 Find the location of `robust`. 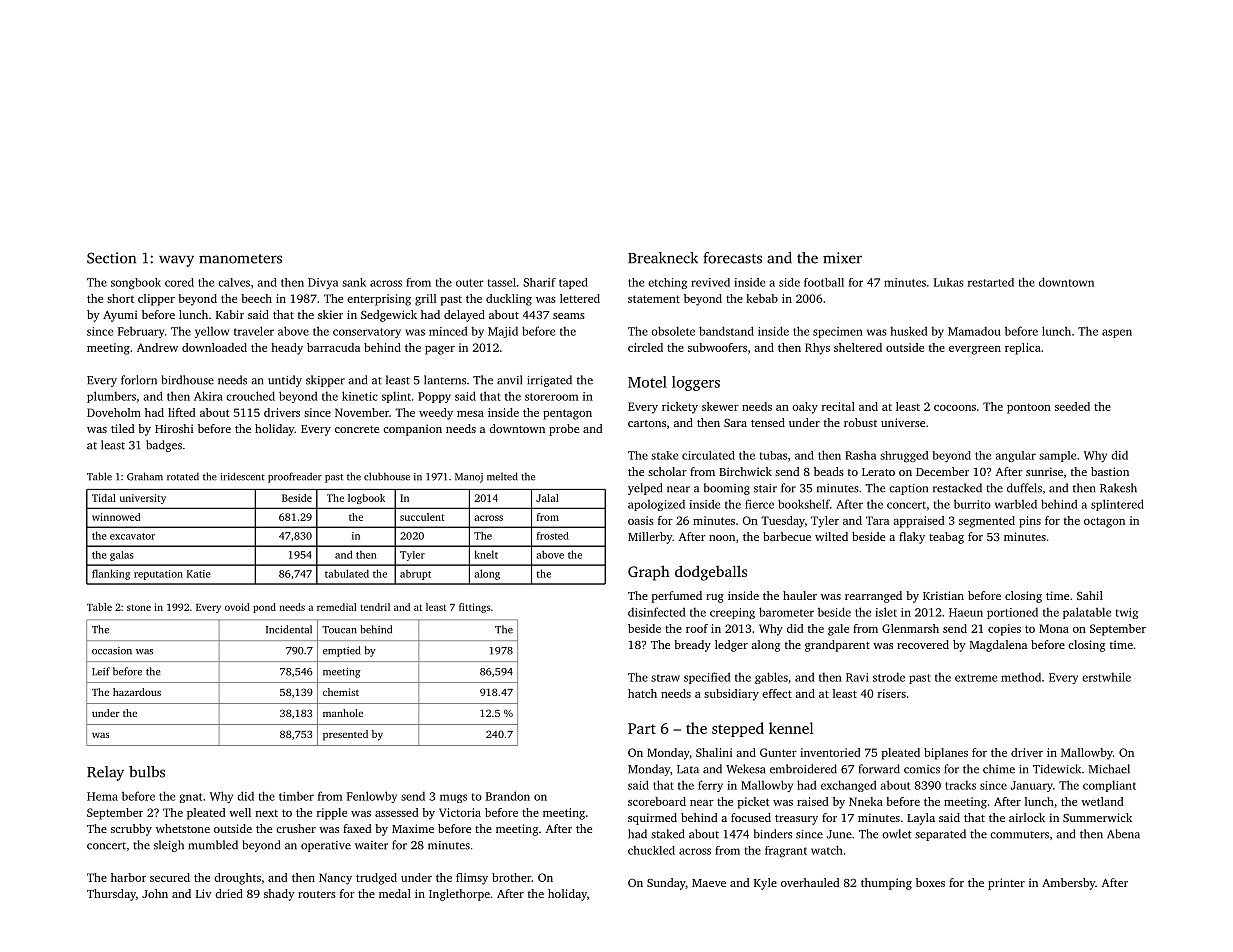

robust is located at coordinates (860, 422).
